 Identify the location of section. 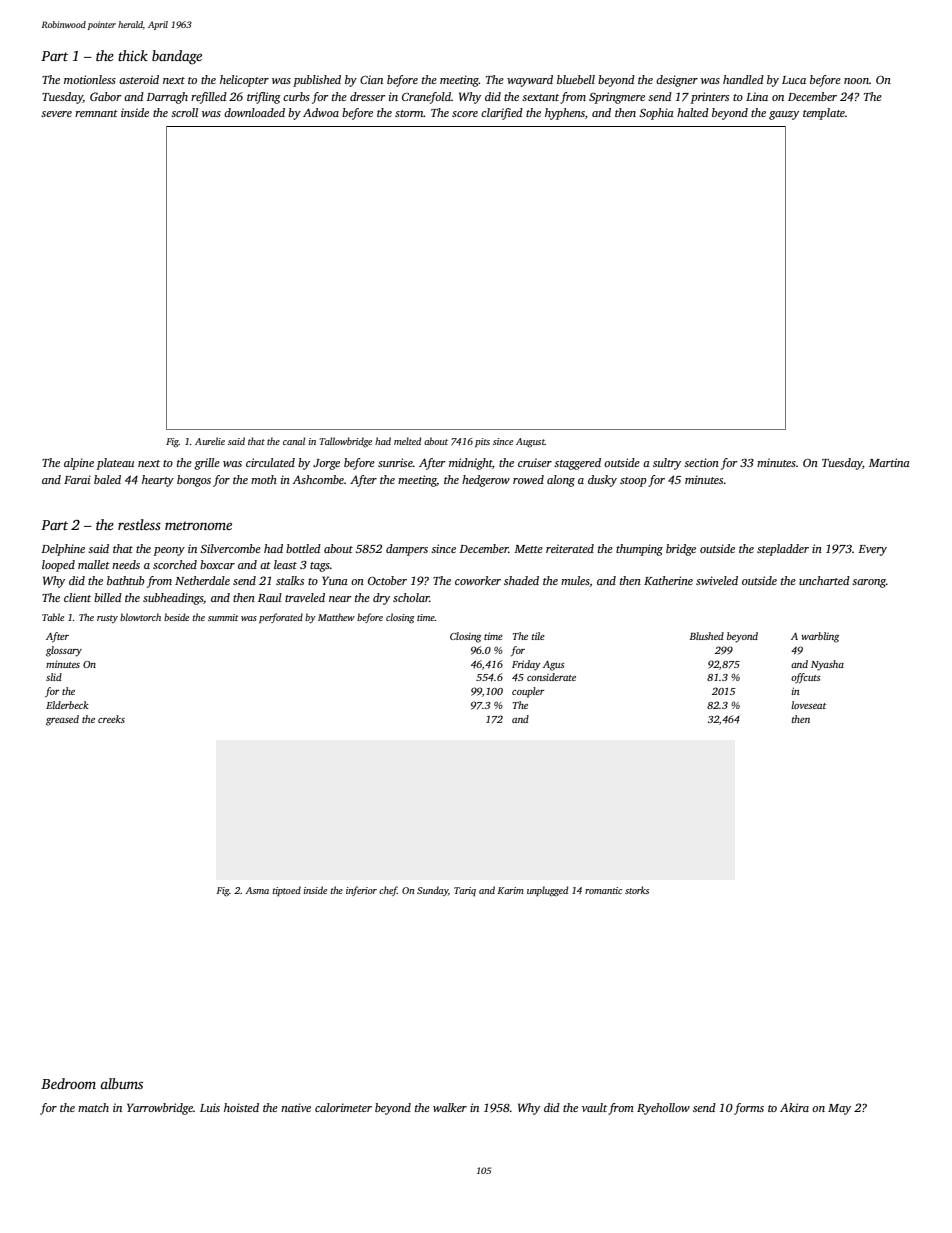
(701, 462).
